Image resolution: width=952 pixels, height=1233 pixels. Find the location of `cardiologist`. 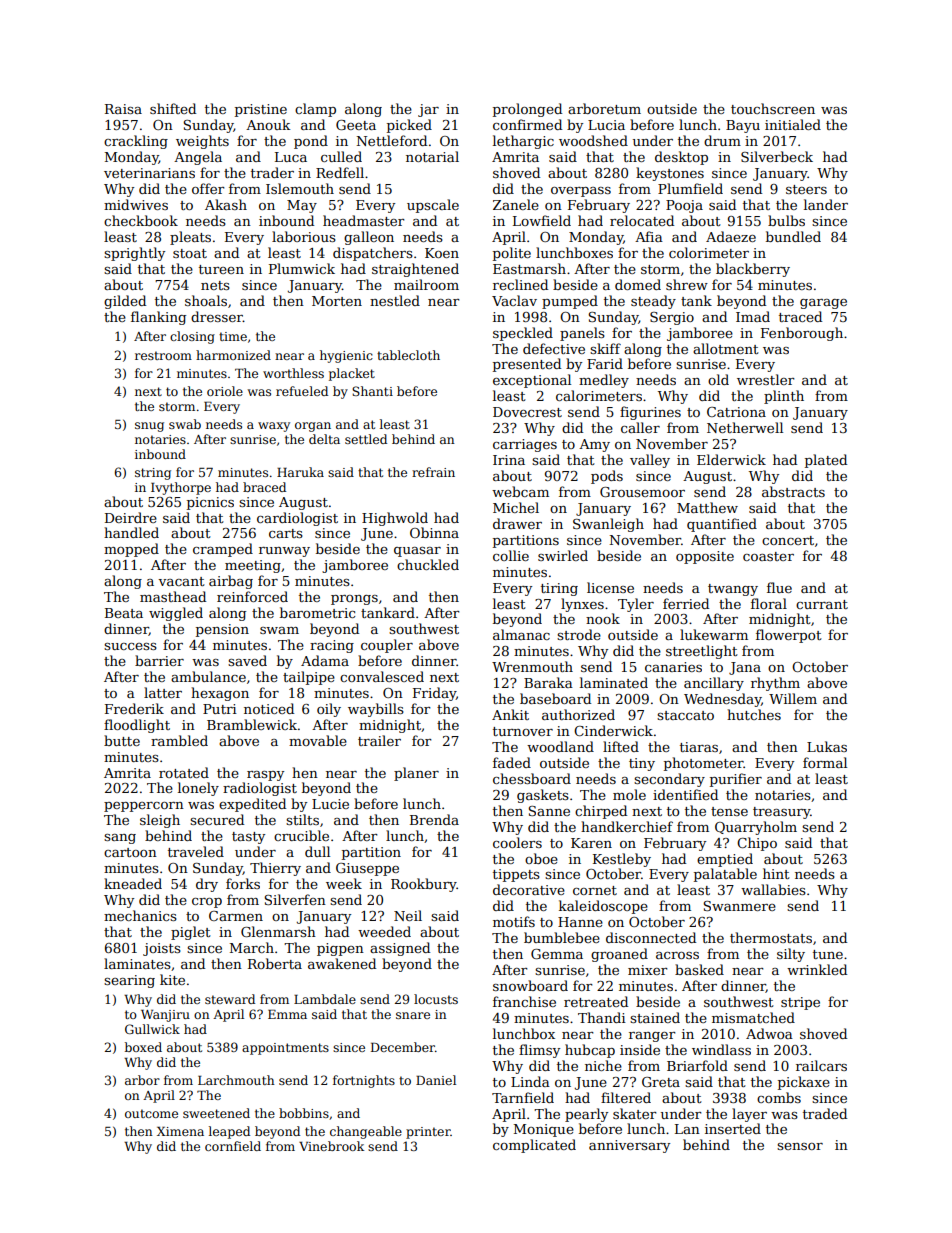

cardiologist is located at coordinates (297, 519).
